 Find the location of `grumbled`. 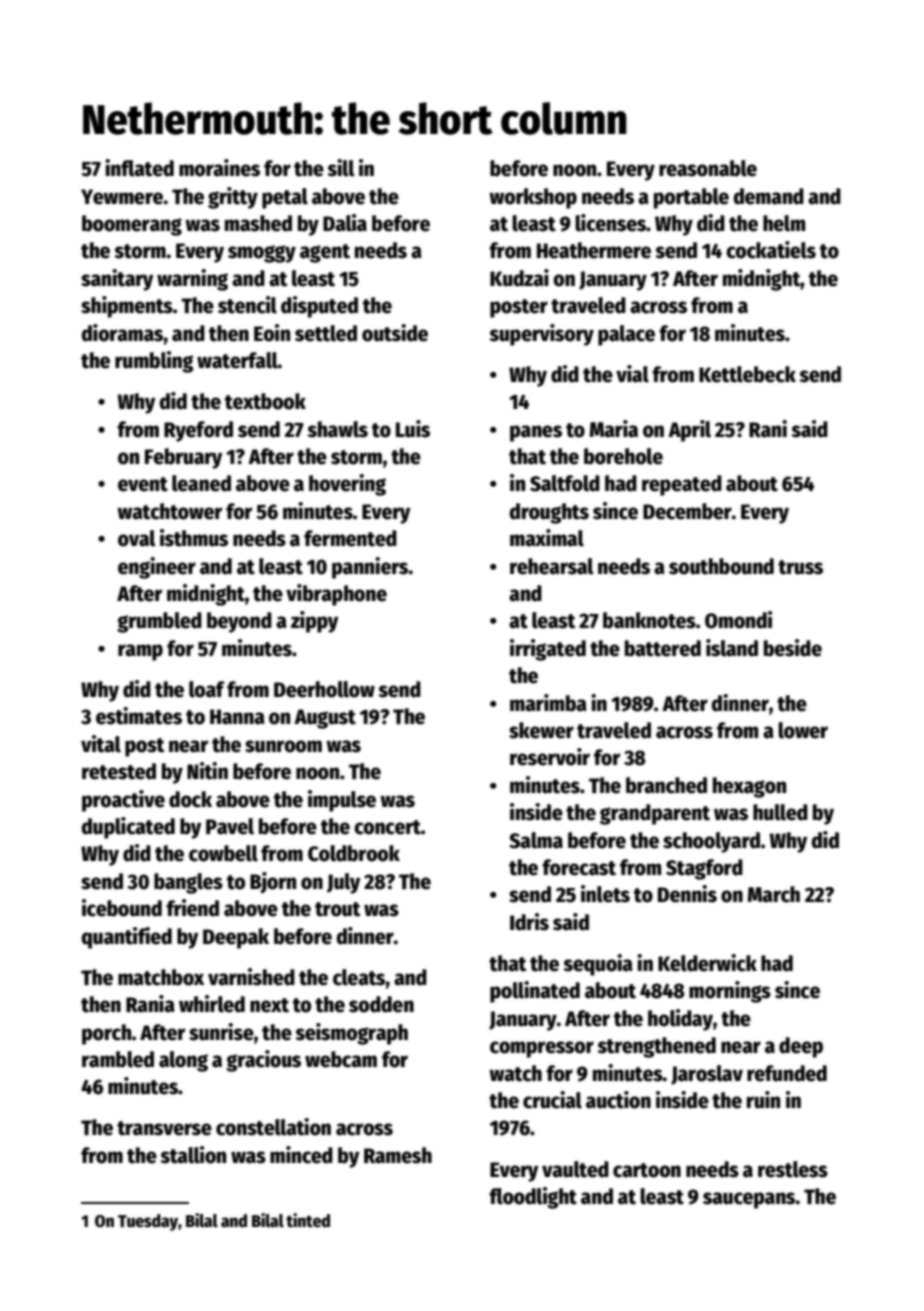

grumbled is located at coordinates (159, 622).
